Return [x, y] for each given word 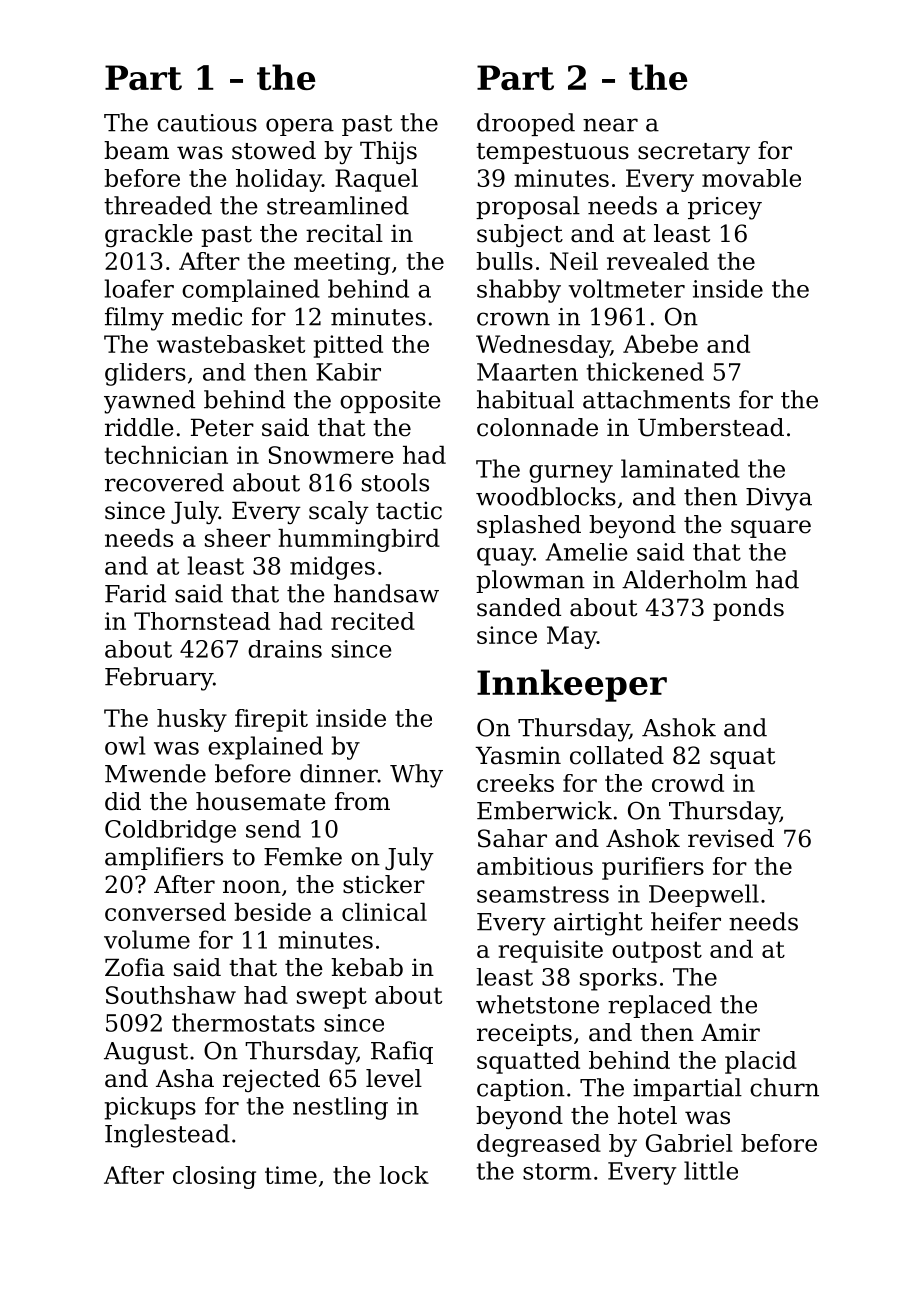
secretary [694, 153]
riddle [139, 427]
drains [285, 649]
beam [136, 150]
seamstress [543, 894]
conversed [165, 912]
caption [521, 1090]
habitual [525, 399]
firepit [271, 720]
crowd [688, 783]
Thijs [388, 152]
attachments [656, 399]
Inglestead [167, 1136]
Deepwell [704, 895]
